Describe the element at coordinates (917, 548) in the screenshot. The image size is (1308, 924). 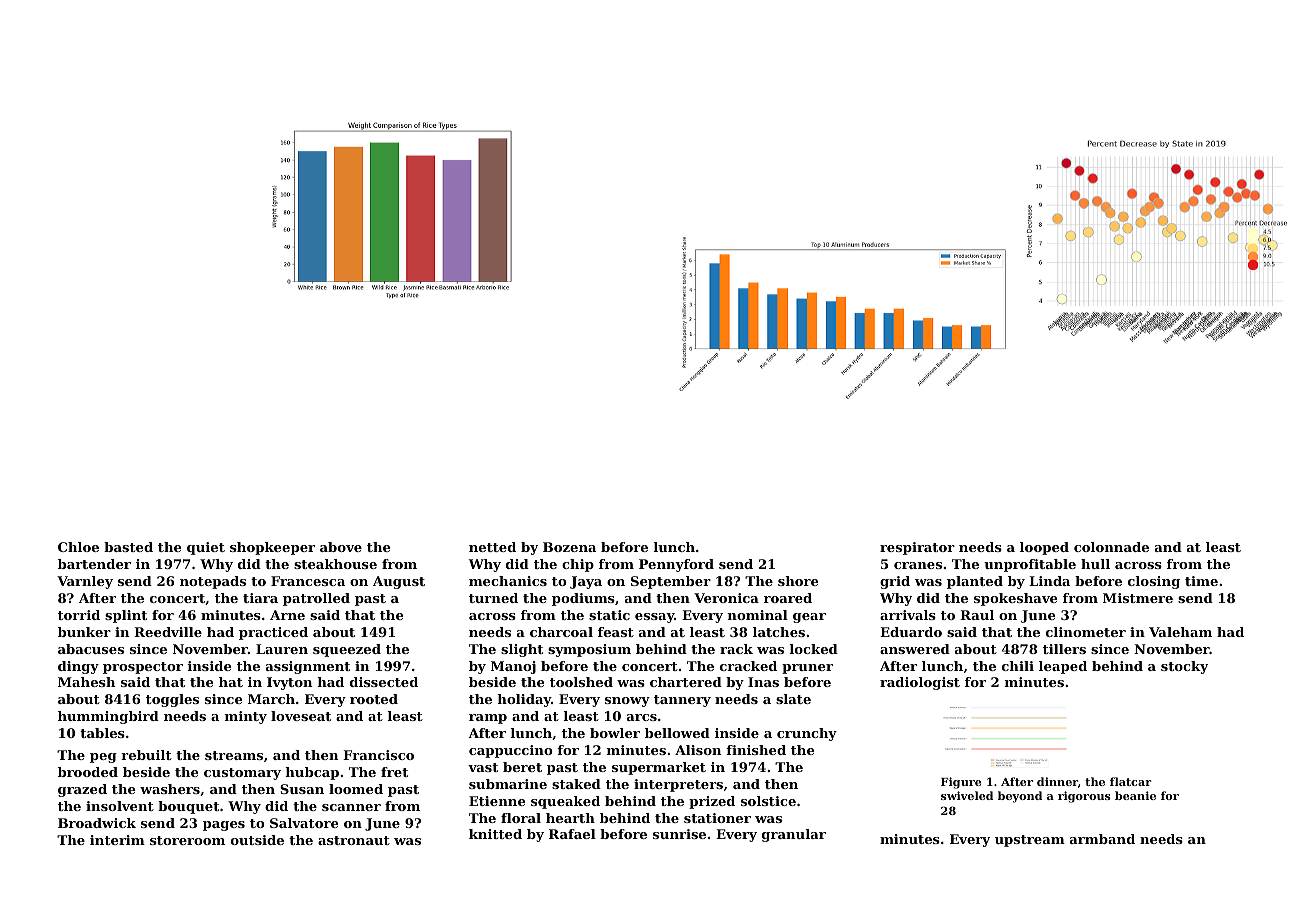
I see `respirator` at that location.
